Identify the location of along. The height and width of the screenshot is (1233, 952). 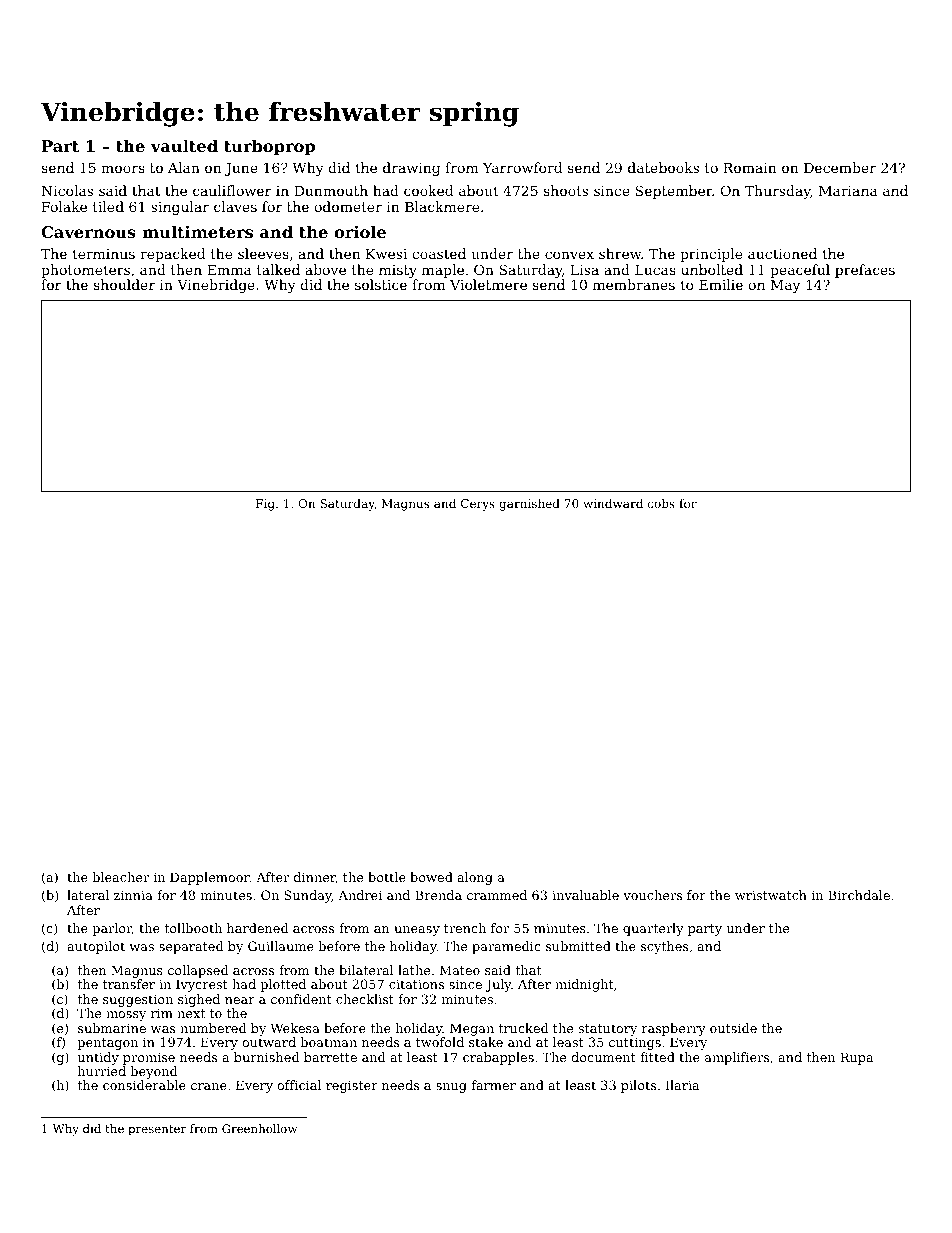
(475, 878).
